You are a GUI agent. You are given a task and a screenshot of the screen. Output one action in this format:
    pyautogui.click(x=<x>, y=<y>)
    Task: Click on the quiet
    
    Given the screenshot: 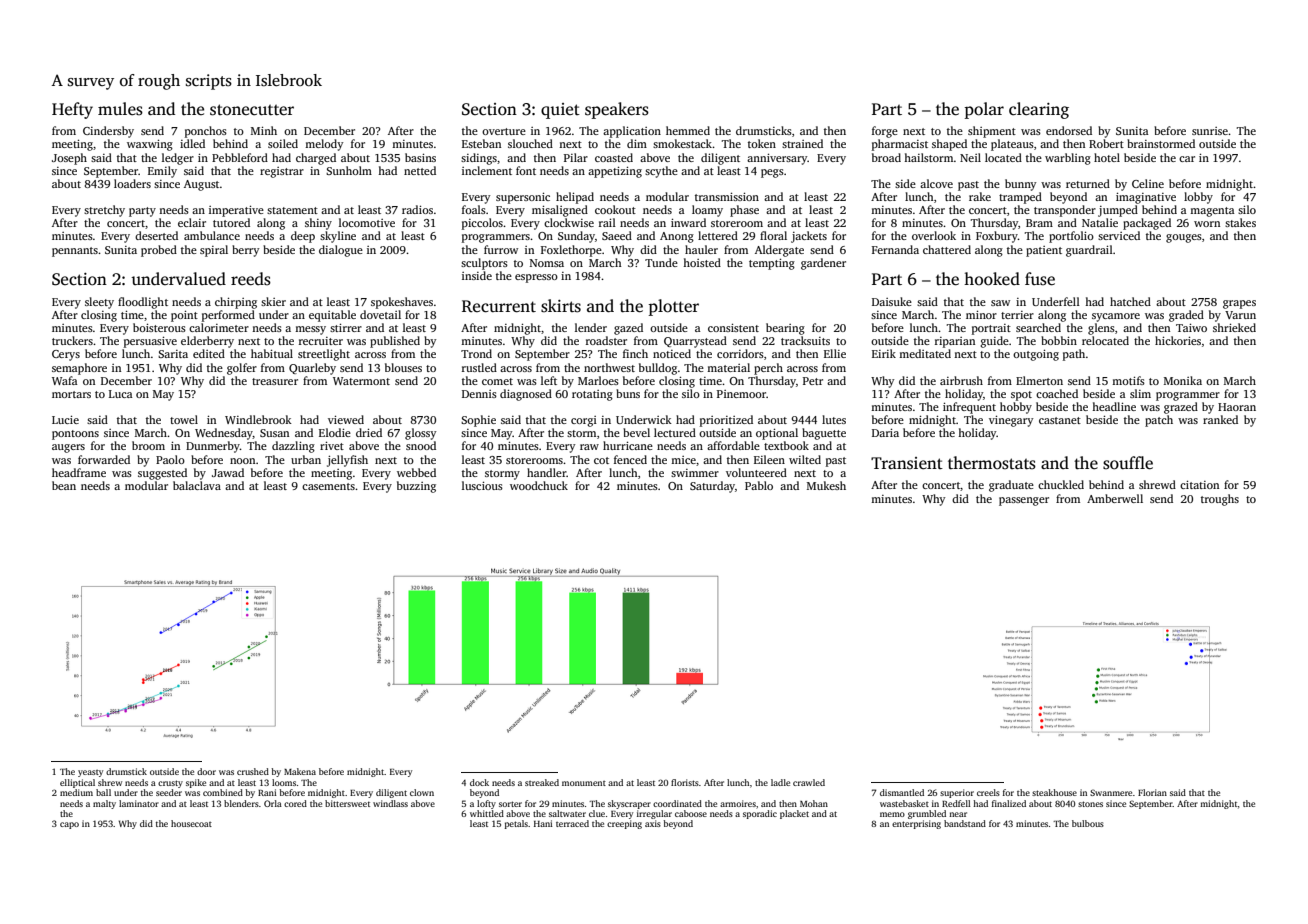 What is the action you would take?
    pyautogui.click(x=560, y=111)
